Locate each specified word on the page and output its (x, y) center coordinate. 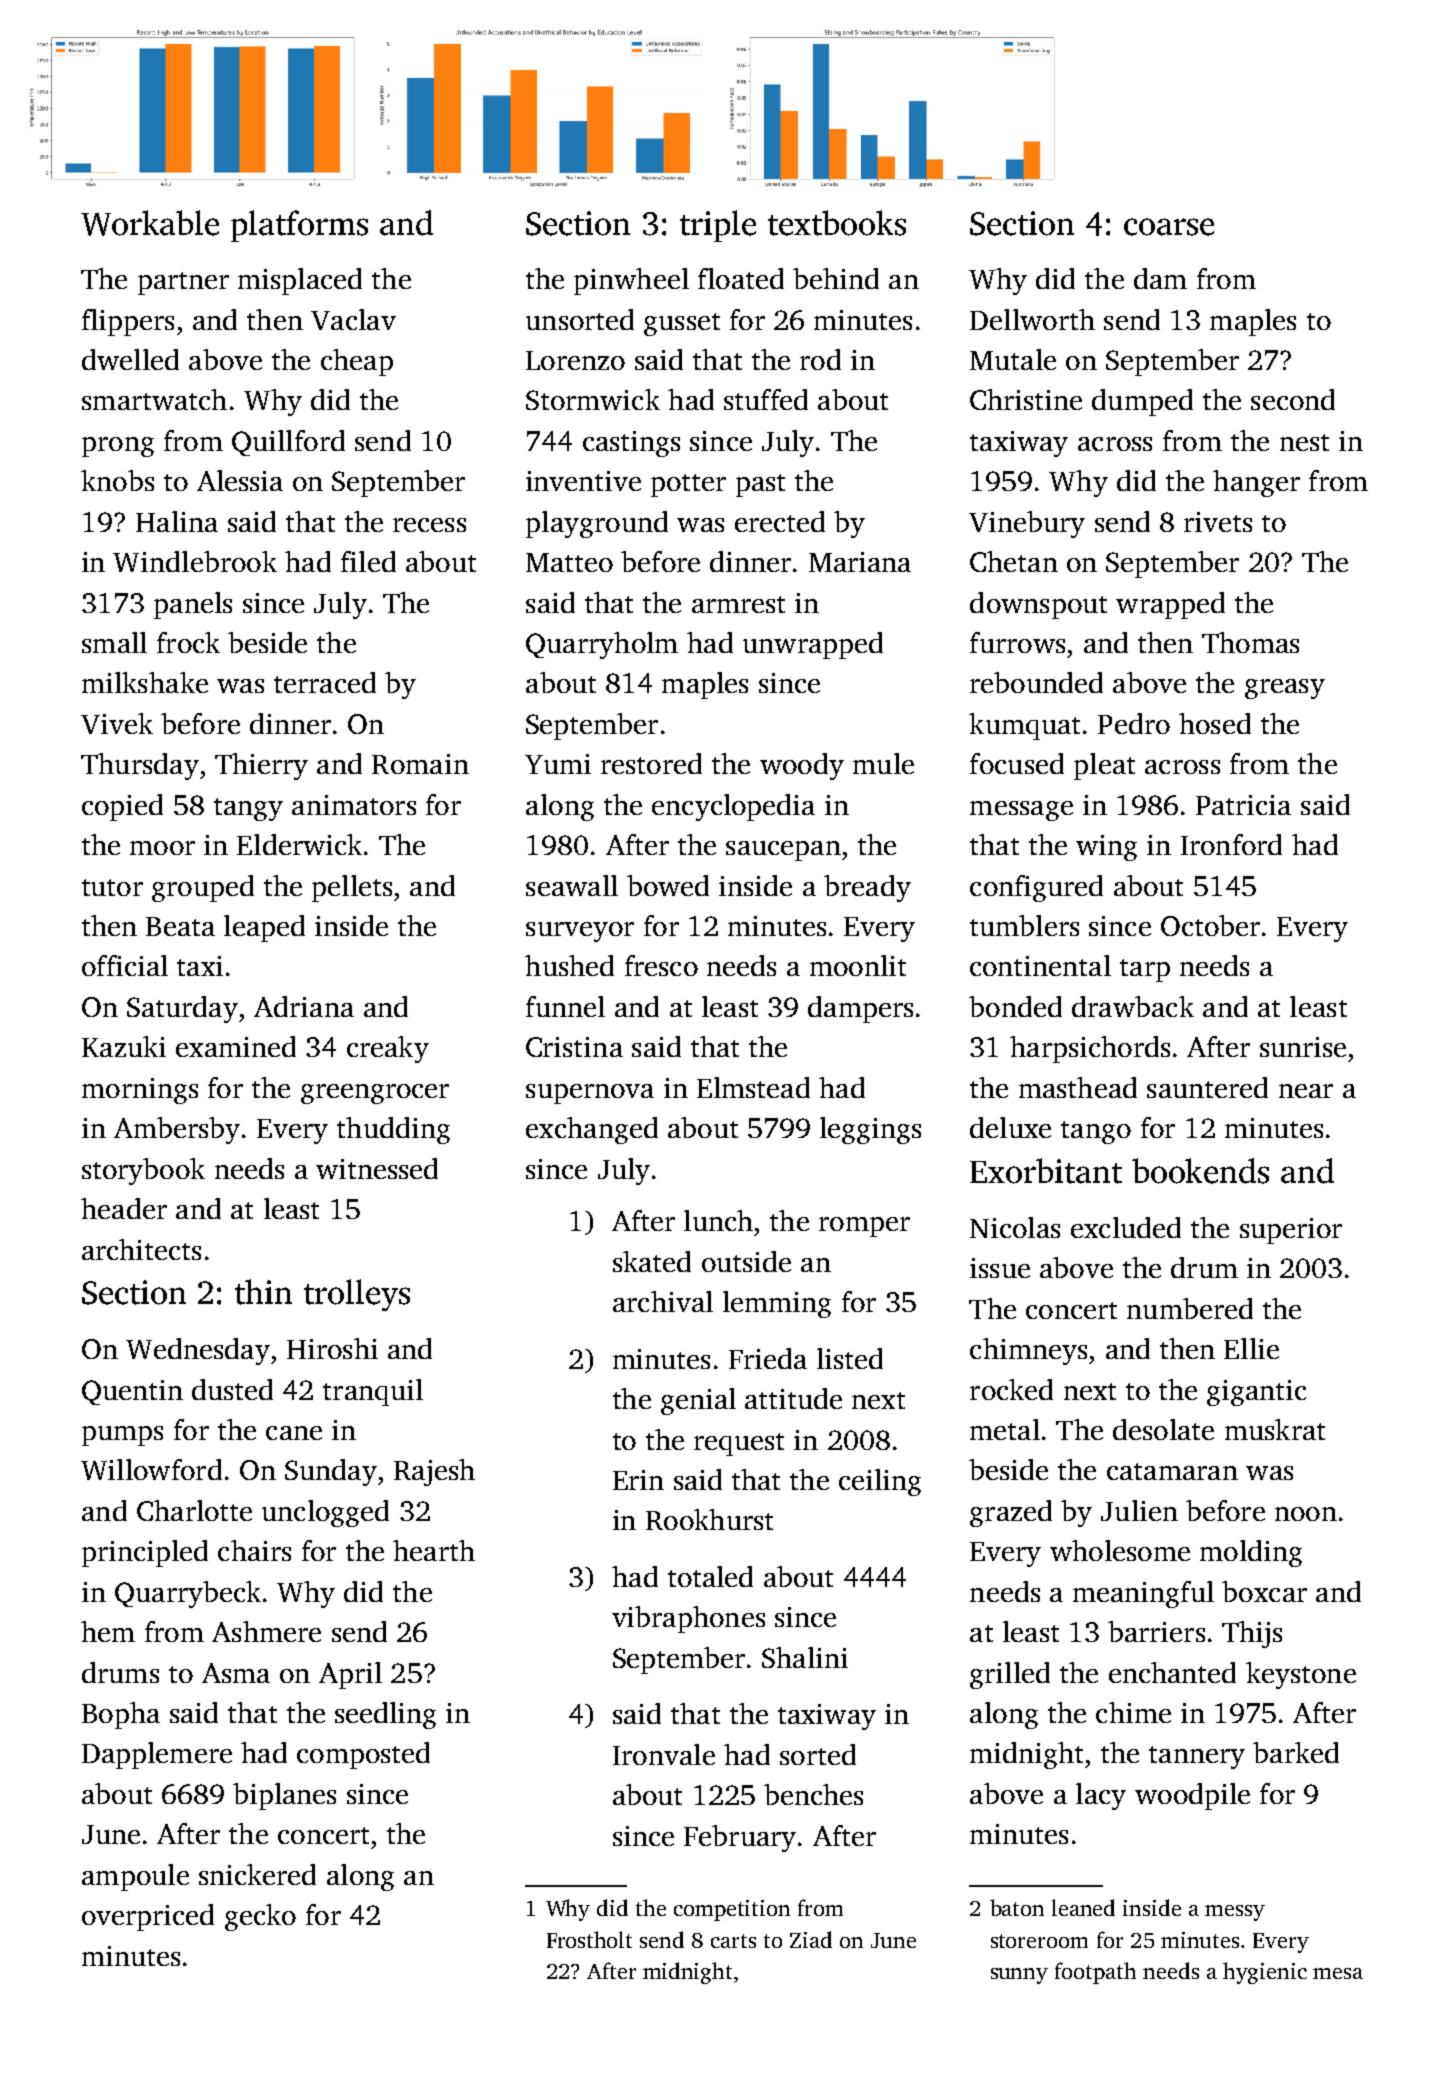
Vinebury (1027, 524)
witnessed (377, 1168)
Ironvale (664, 1754)
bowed (668, 885)
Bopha (121, 1715)
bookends (1200, 1171)
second (1293, 399)
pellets (352, 888)
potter (688, 485)
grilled (1010, 1675)
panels (193, 605)
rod (820, 359)
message (1021, 811)
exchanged (592, 1130)
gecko (260, 1917)
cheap (357, 362)
